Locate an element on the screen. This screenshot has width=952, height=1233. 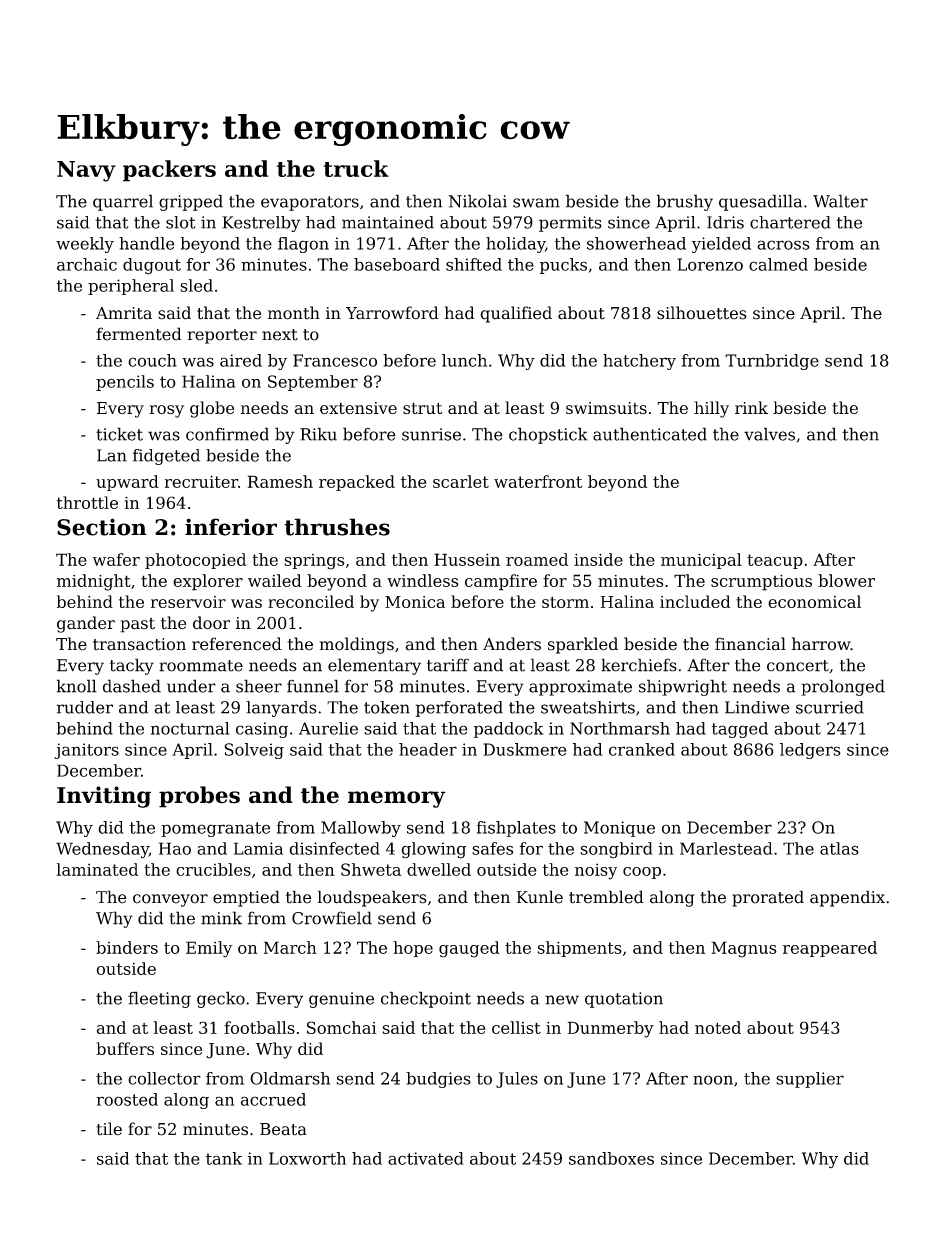
weekly is located at coordinates (85, 245).
